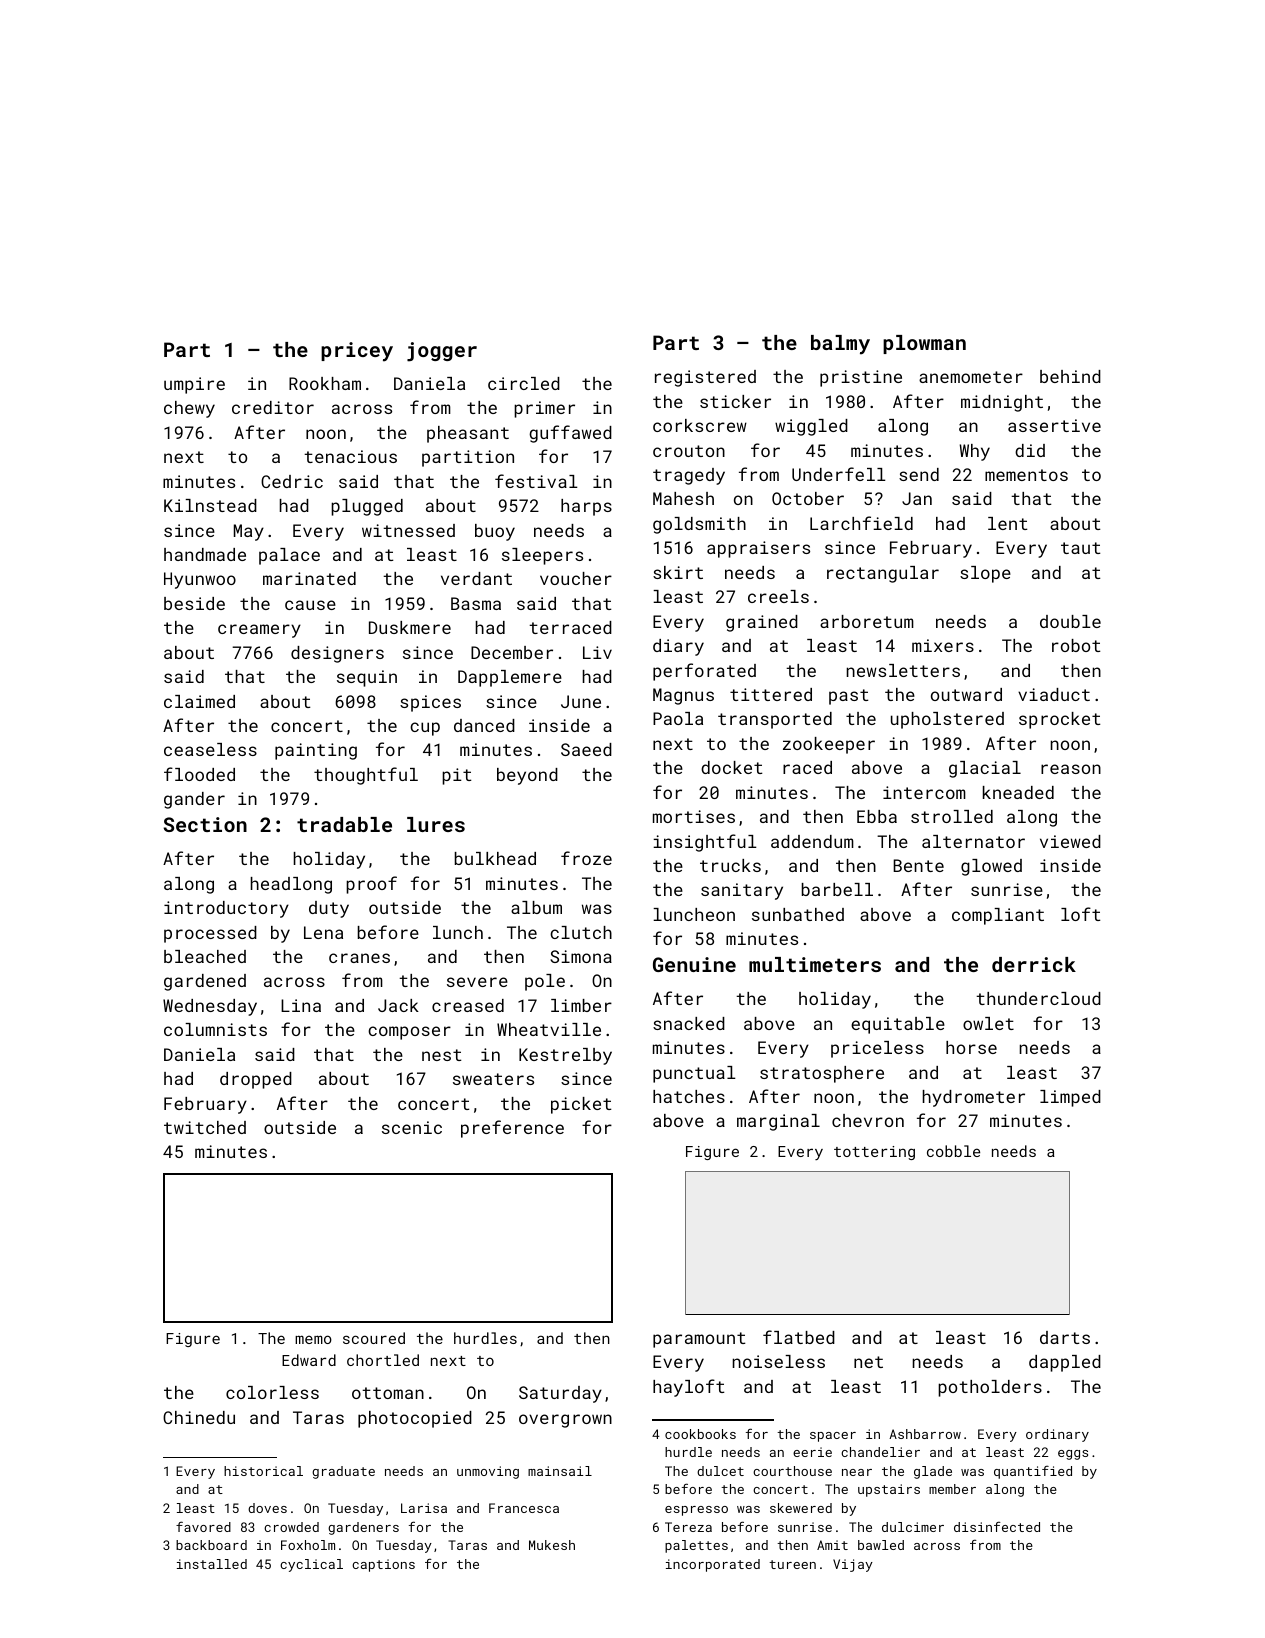 The image size is (1265, 1638). What do you see at coordinates (694, 816) in the page?
I see `mortises` at bounding box center [694, 816].
